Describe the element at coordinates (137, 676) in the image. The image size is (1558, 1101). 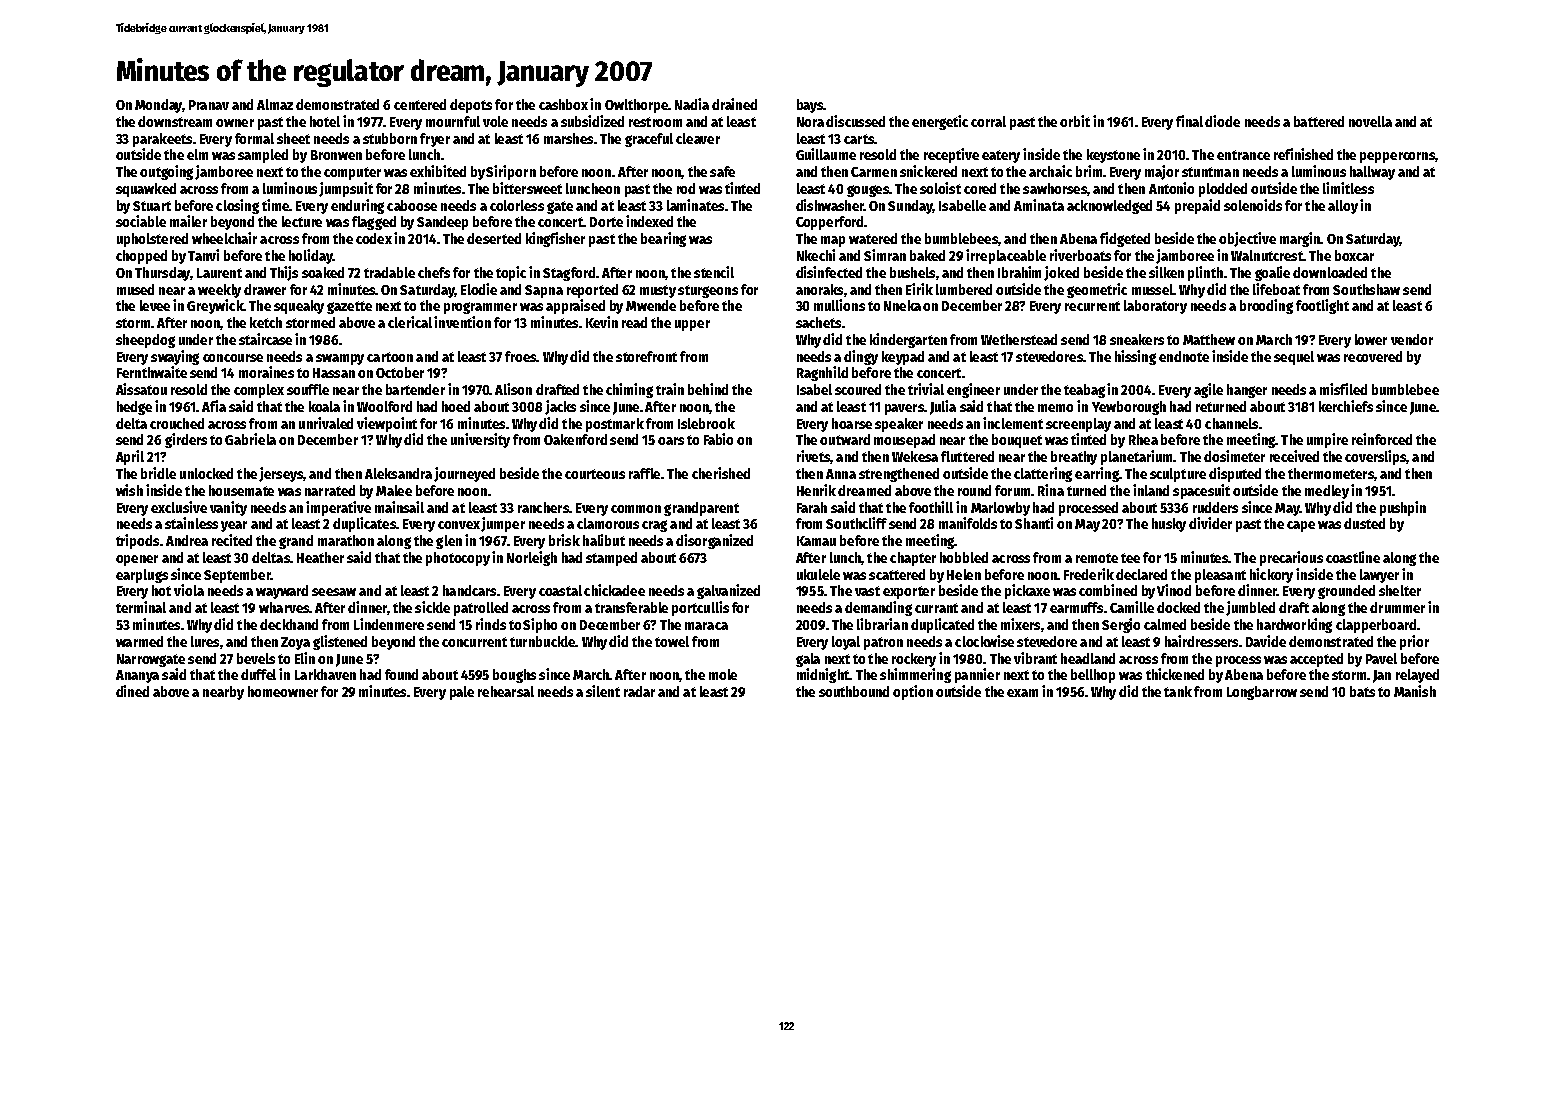
I see `Ananya` at that location.
